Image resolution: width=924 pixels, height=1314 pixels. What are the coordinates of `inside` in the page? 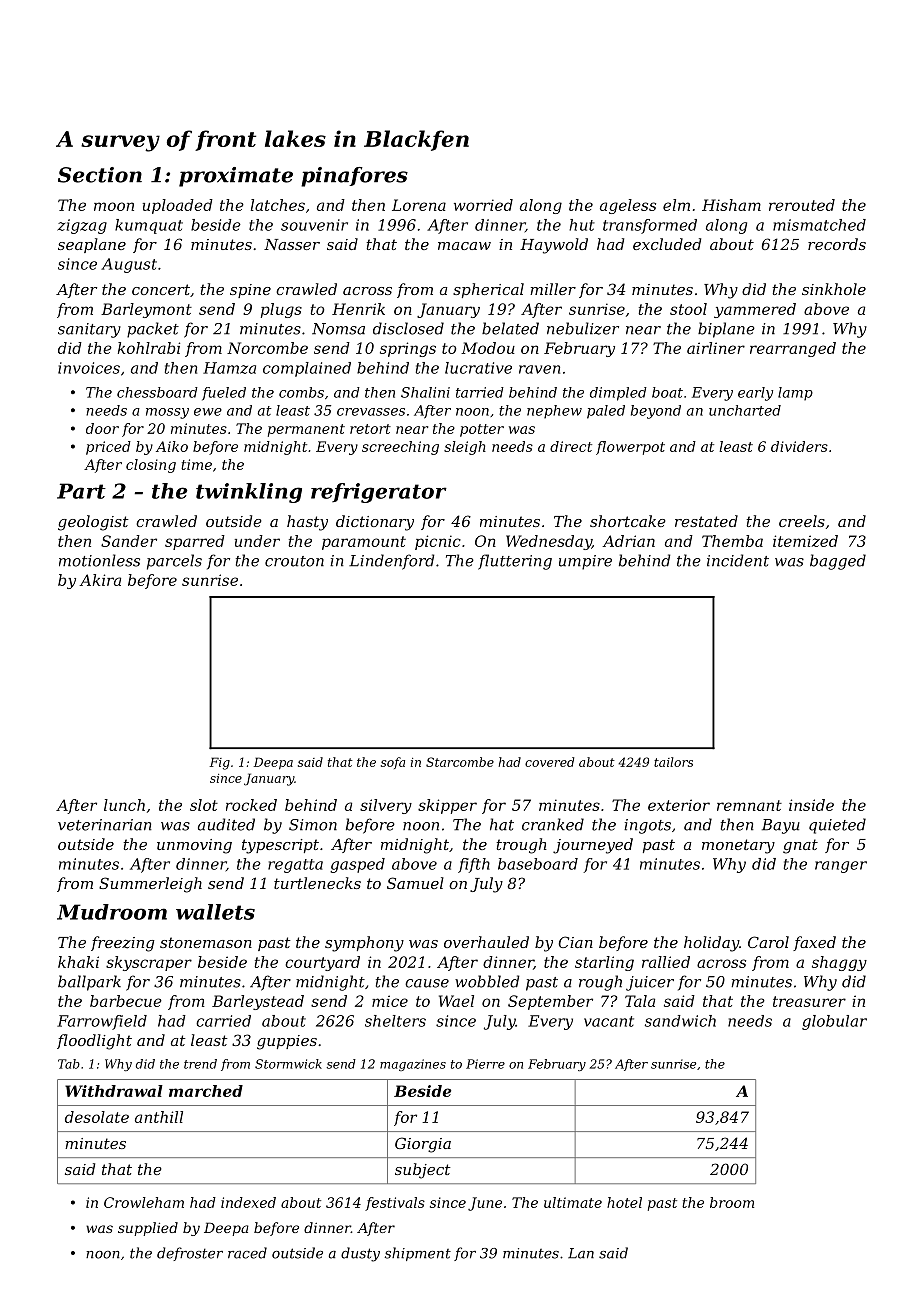 It's located at (811, 805).
